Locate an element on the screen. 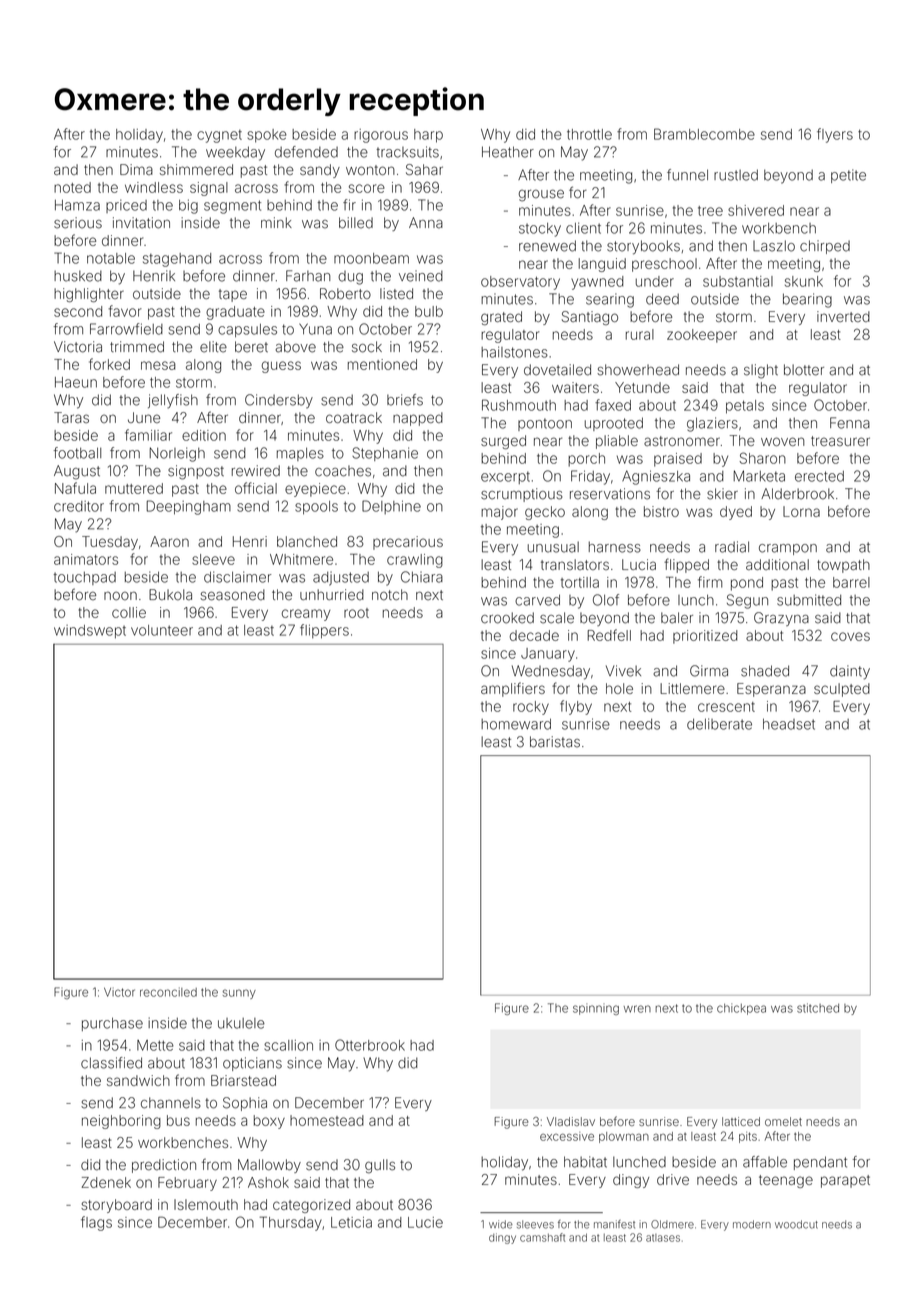 This screenshot has height=1308, width=924. flags is located at coordinates (96, 1223).
